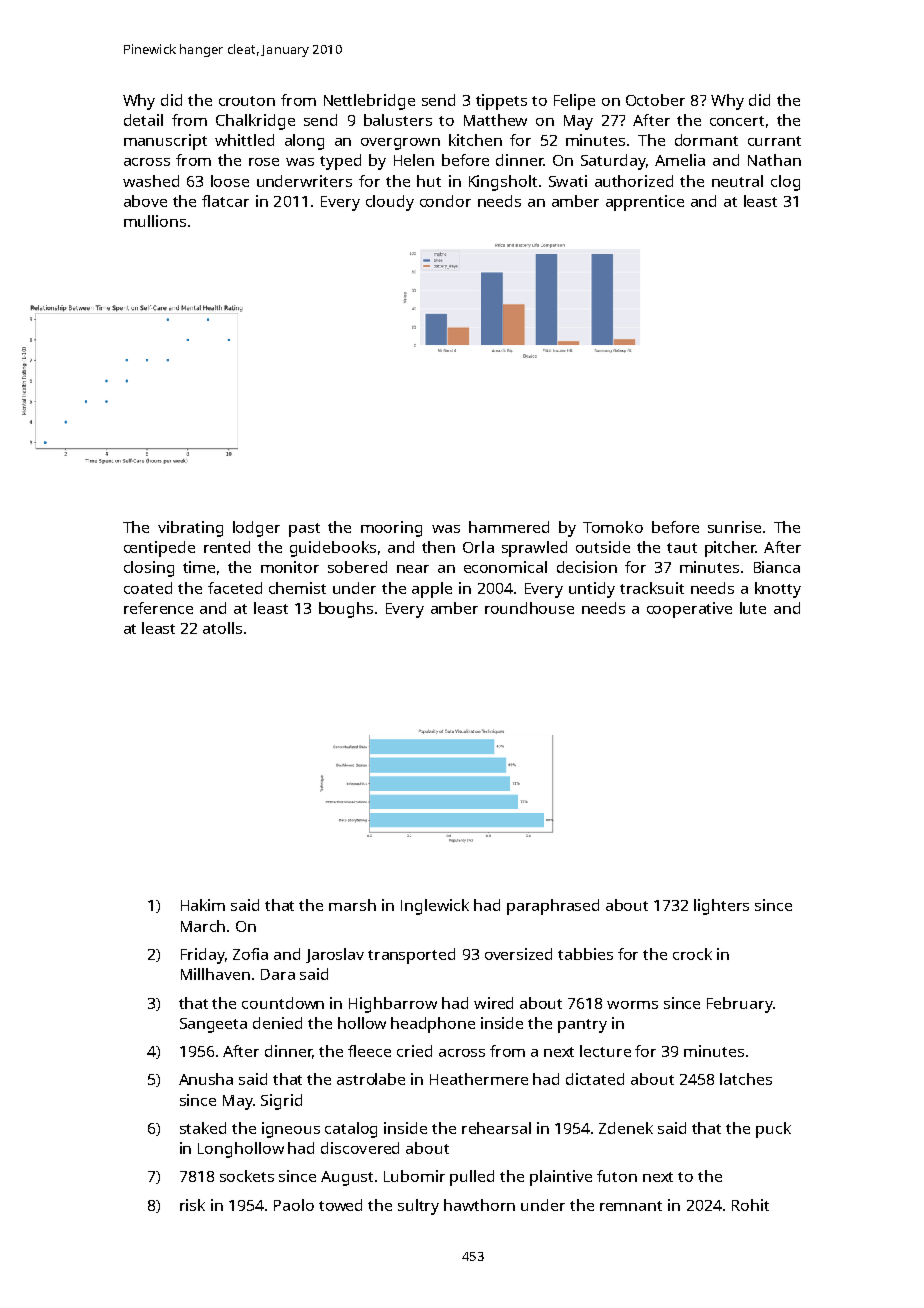 The height and width of the image is (1308, 924). What do you see at coordinates (737, 181) in the image?
I see `neutral` at bounding box center [737, 181].
